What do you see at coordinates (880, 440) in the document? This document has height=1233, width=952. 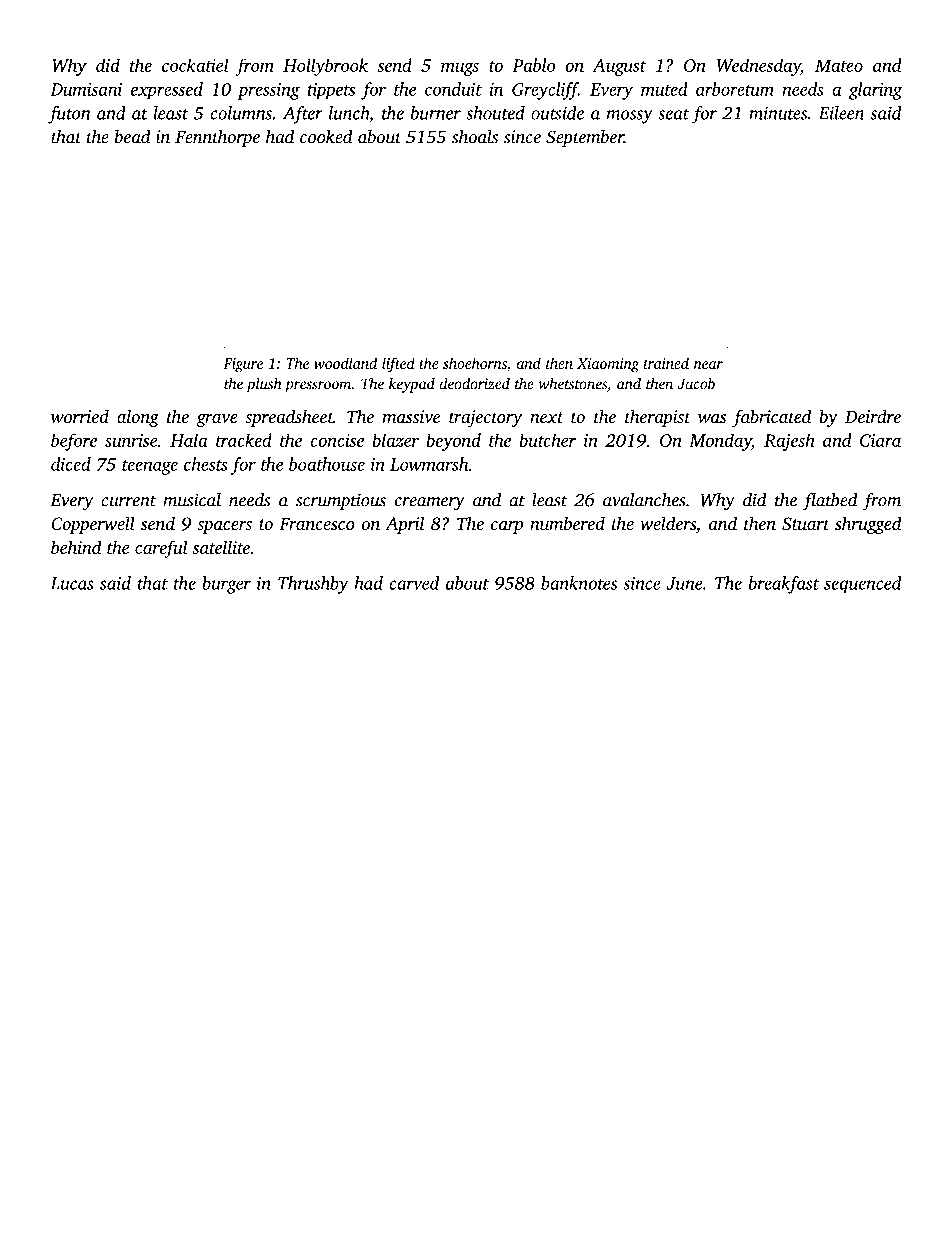 I see `Ciara` at bounding box center [880, 440].
